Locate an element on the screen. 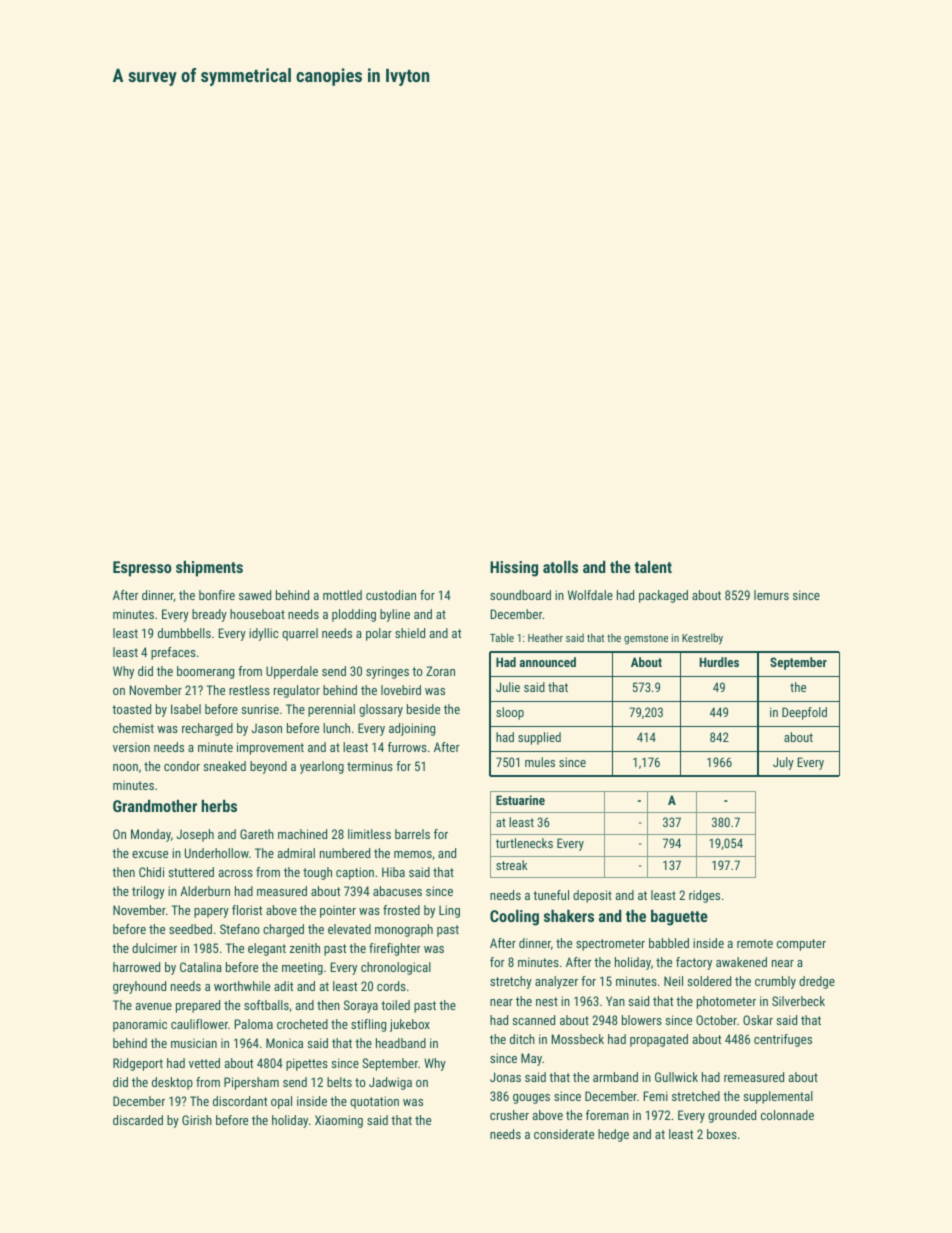 The height and width of the screenshot is (1233, 952). colonnade is located at coordinates (787, 1115).
